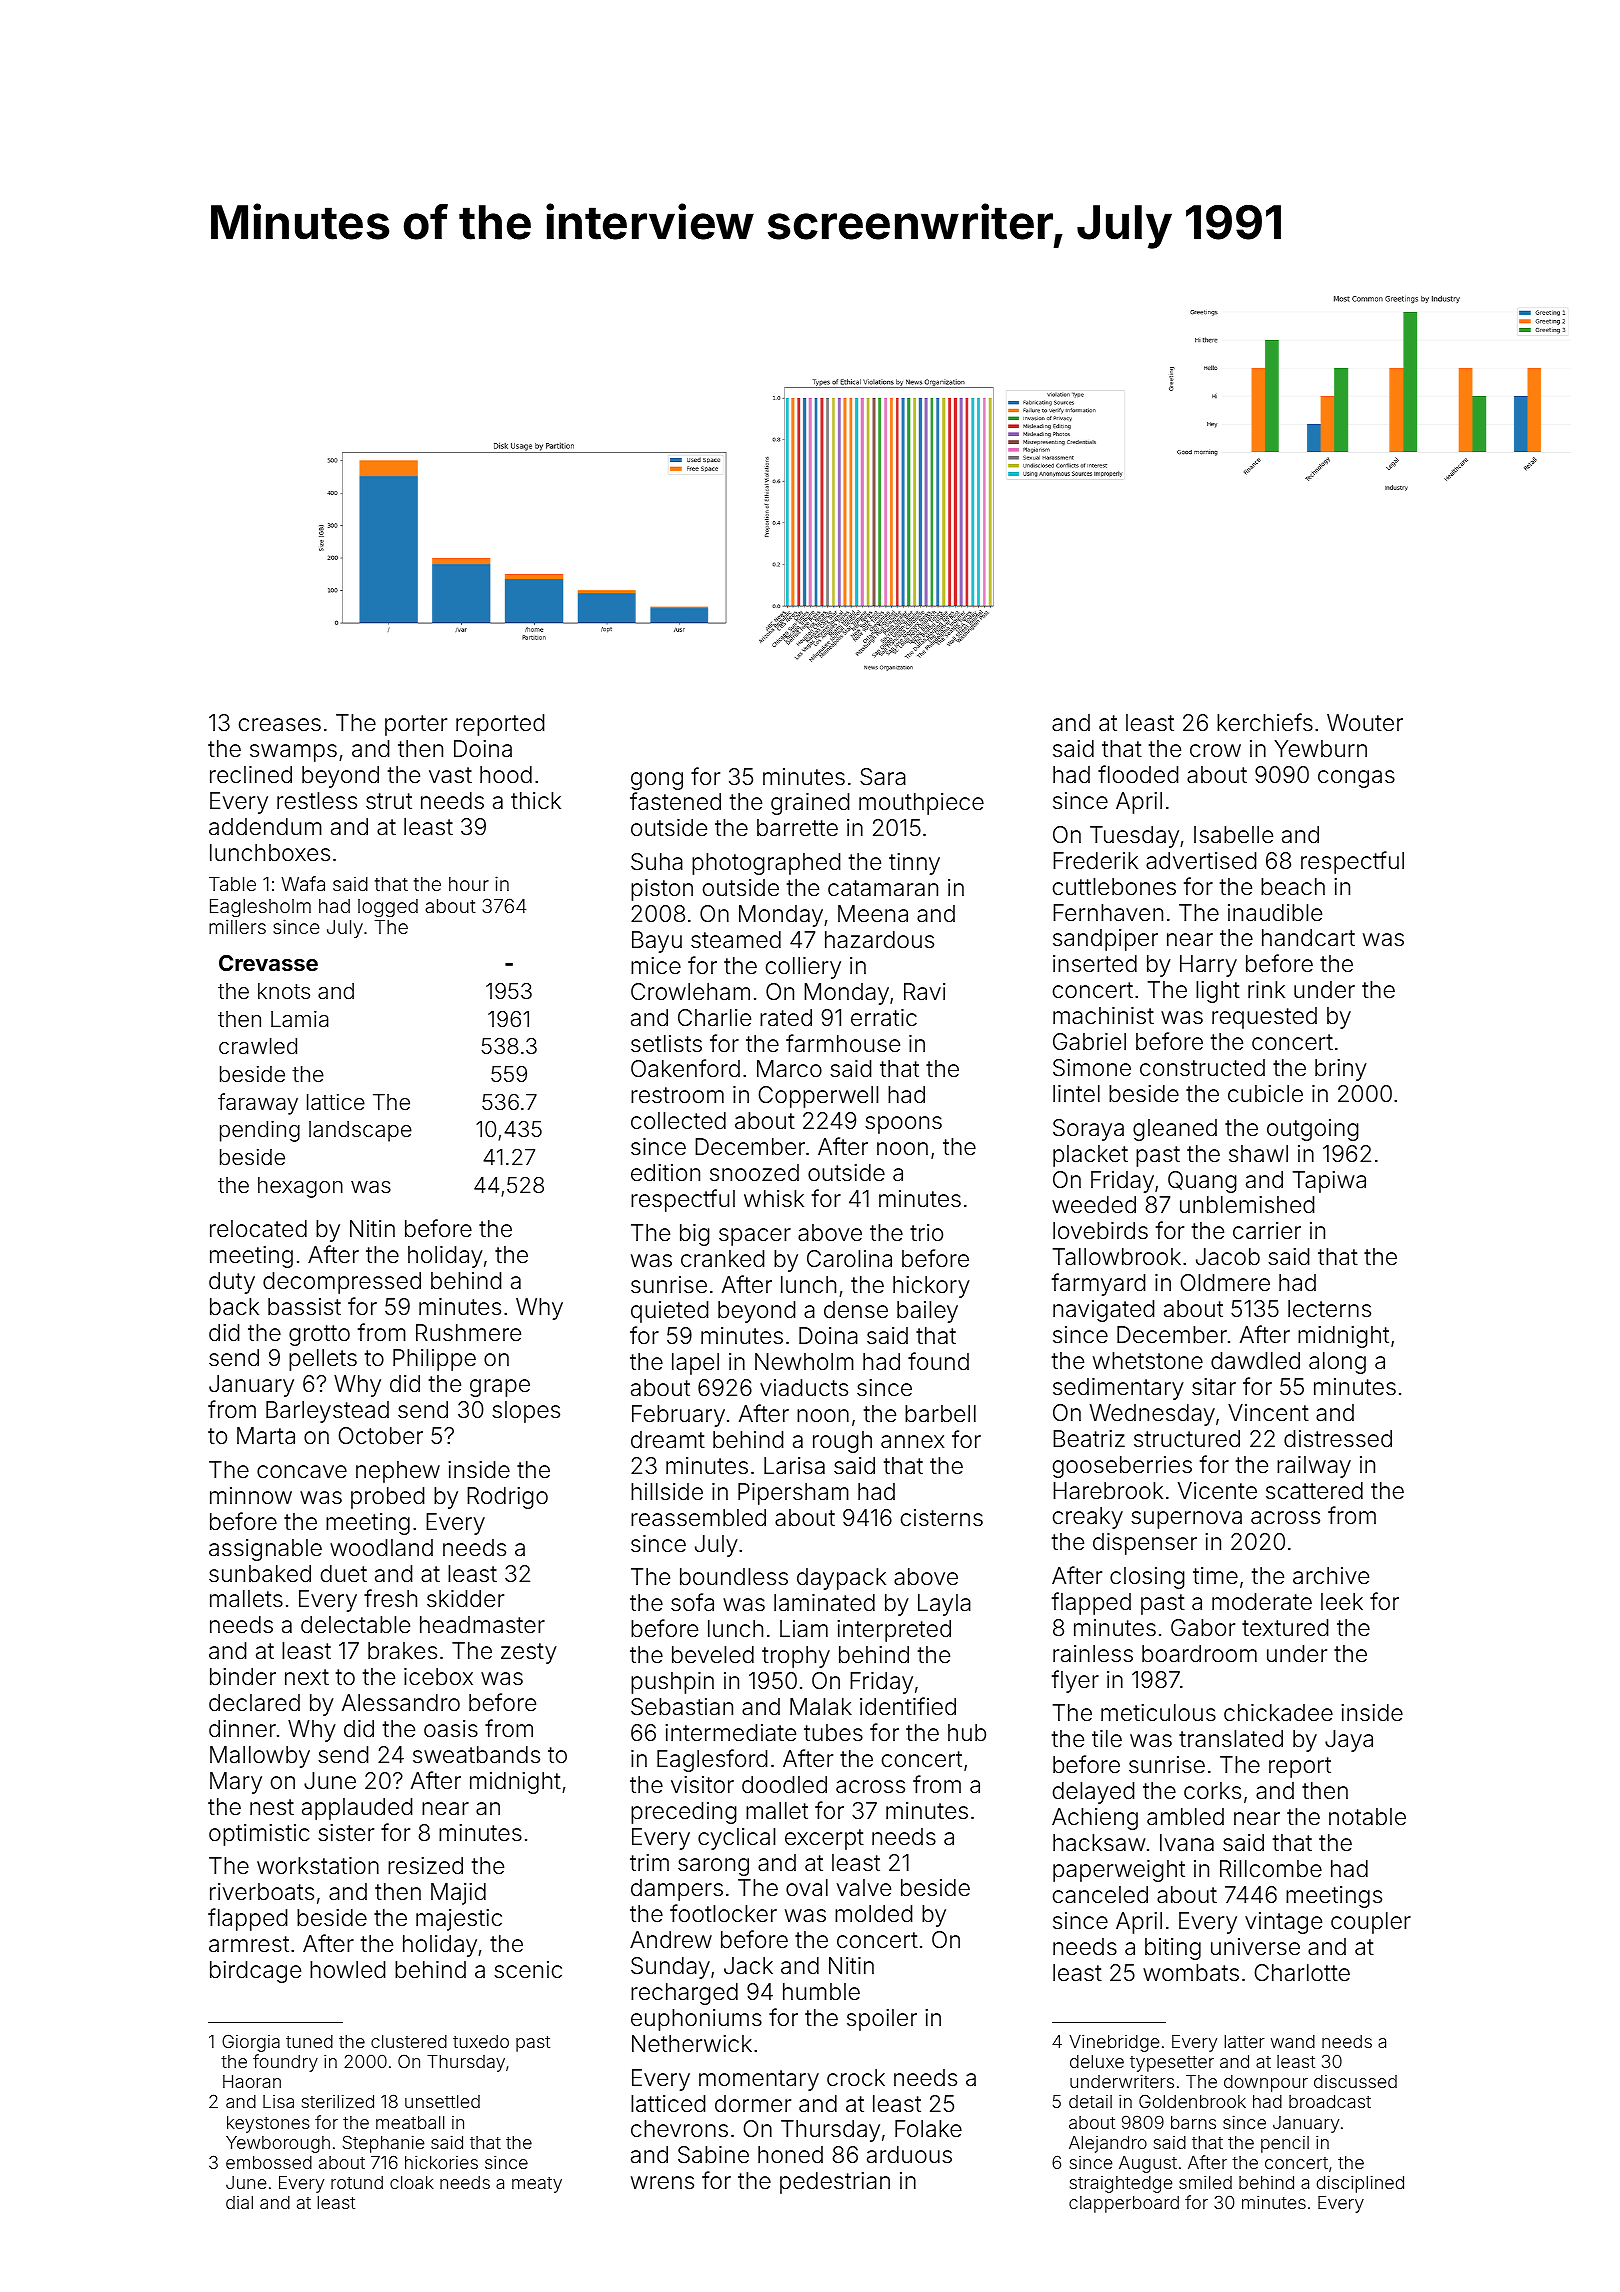 The height and width of the screenshot is (2292, 1620). Describe the element at coordinates (536, 800) in the screenshot. I see `thick` at that location.
